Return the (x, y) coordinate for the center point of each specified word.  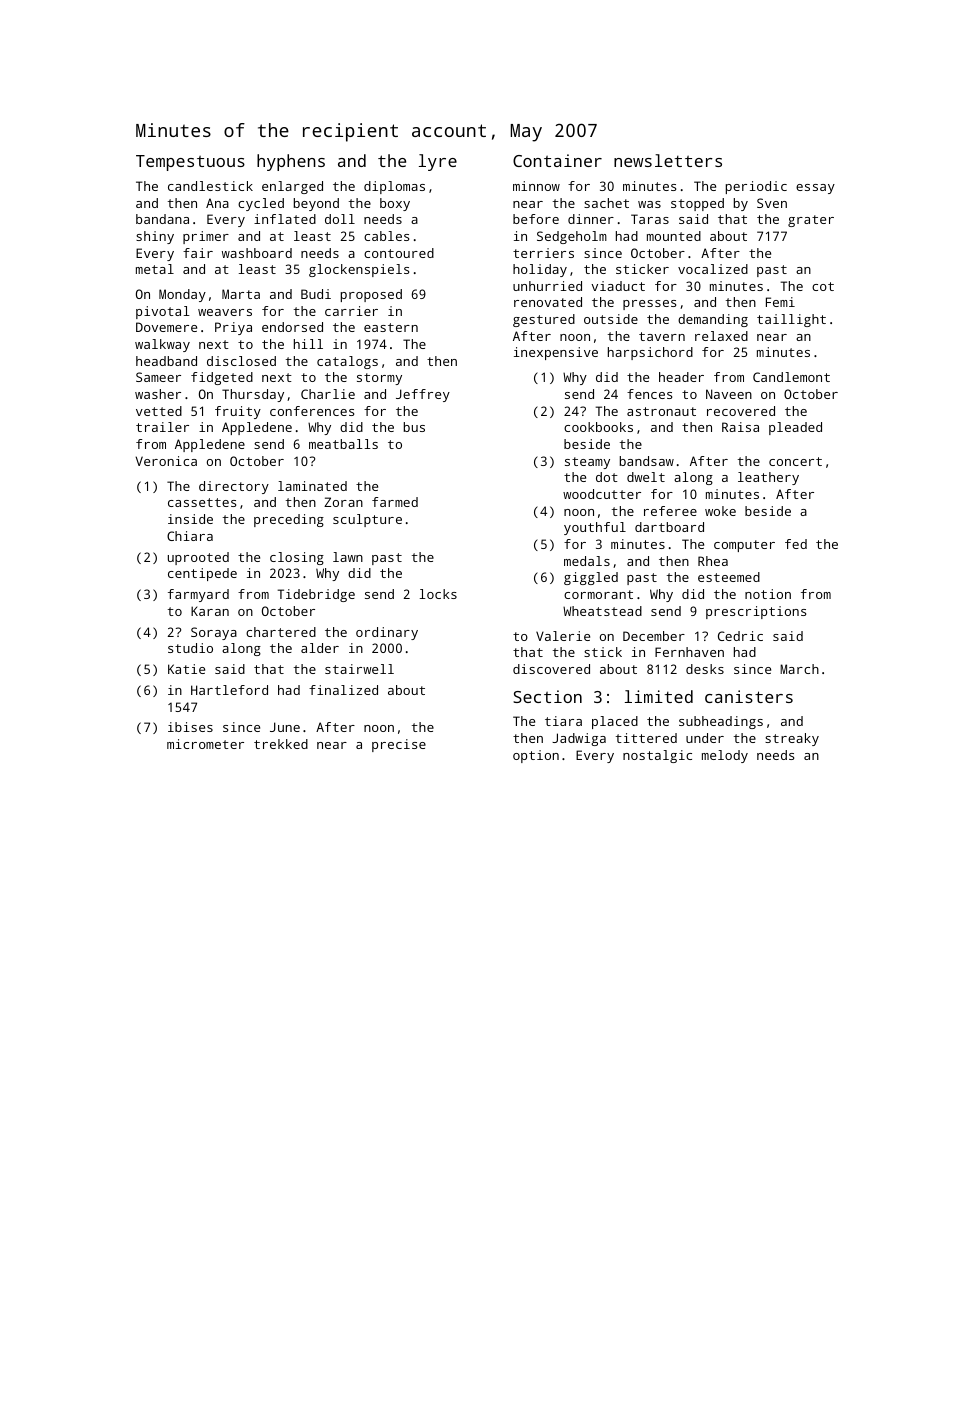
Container (557, 160)
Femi (780, 302)
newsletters (668, 160)
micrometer (205, 744)
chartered (281, 632)
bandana (162, 219)
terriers (543, 253)
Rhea (713, 561)
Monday (182, 295)
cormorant (598, 594)
